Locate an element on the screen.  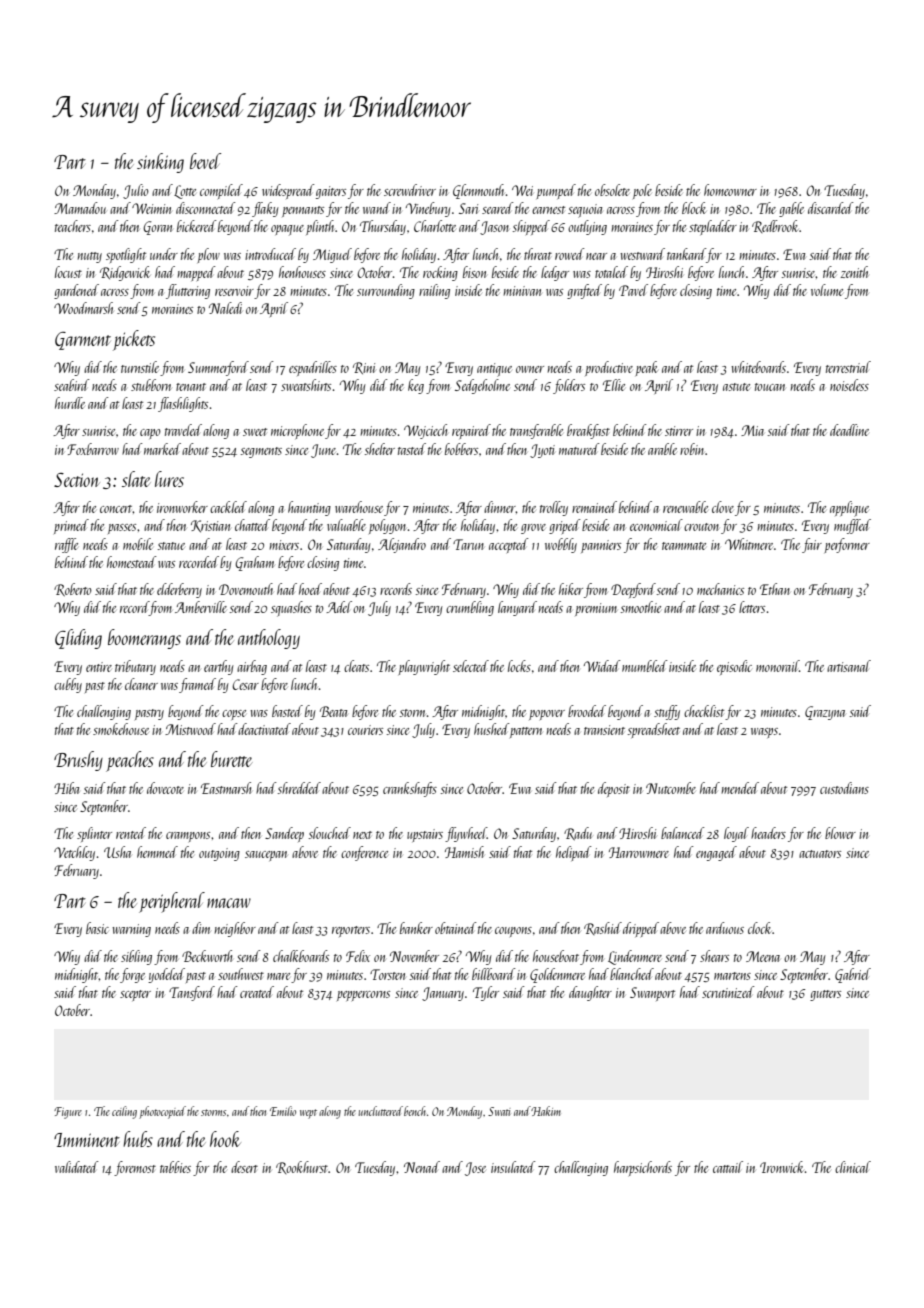
Amberville is located at coordinates (201, 607).
